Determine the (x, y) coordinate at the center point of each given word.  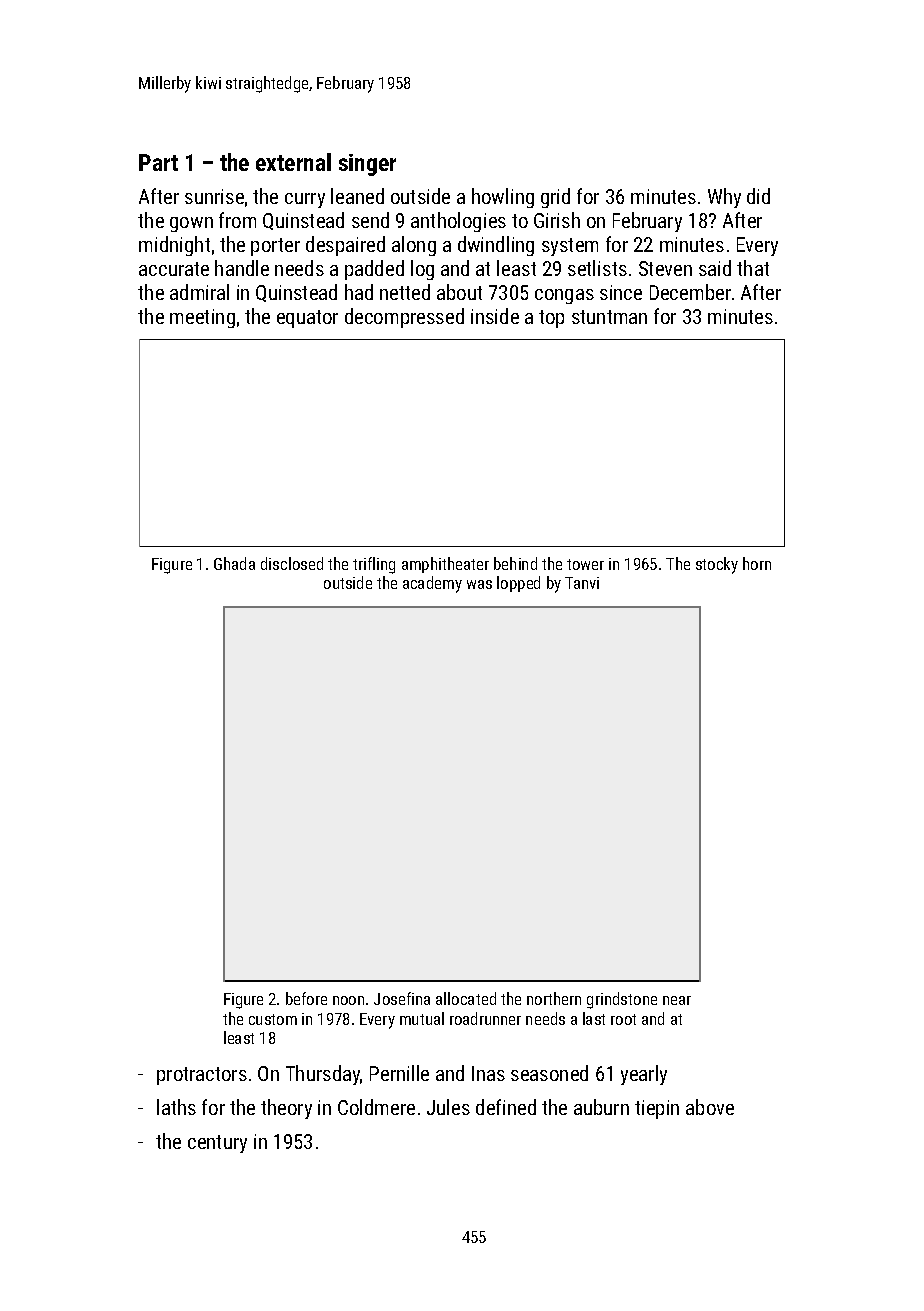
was (479, 584)
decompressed (404, 318)
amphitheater (445, 565)
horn (757, 563)
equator (307, 319)
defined (506, 1107)
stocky (717, 565)
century (217, 1144)
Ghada (234, 563)
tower (585, 564)
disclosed (292, 563)
